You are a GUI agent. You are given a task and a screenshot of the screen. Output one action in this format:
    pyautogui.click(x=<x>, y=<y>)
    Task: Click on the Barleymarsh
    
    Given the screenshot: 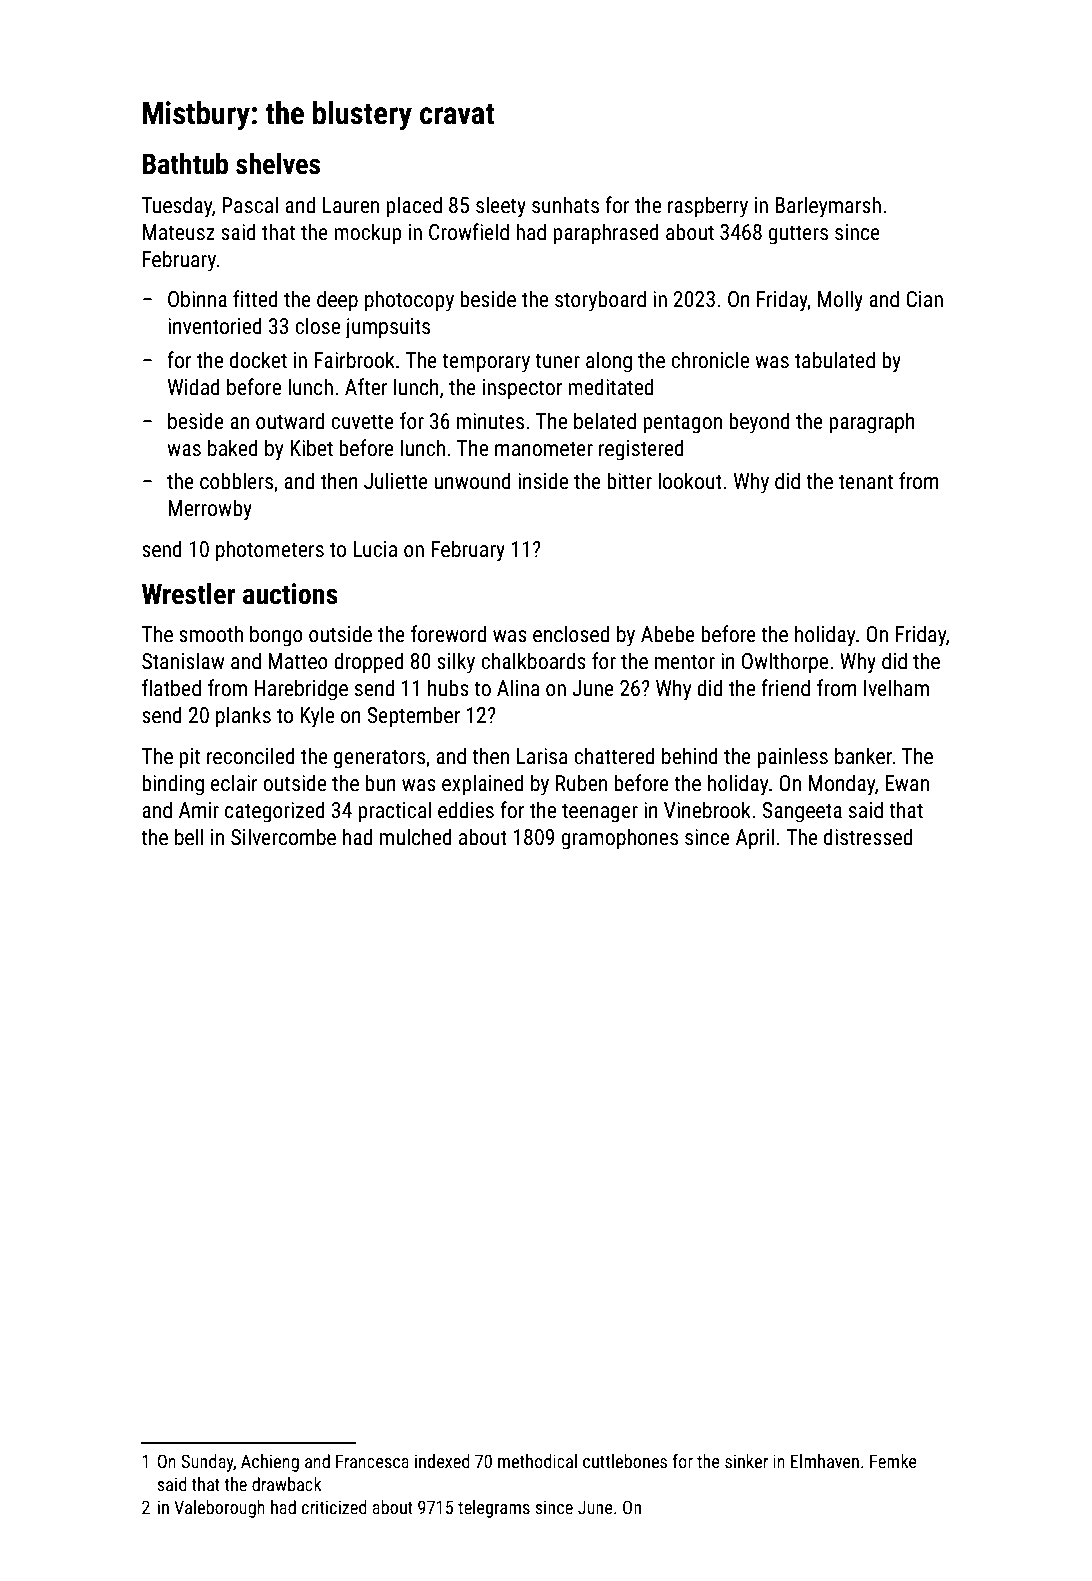 What is the action you would take?
    pyautogui.click(x=828, y=207)
